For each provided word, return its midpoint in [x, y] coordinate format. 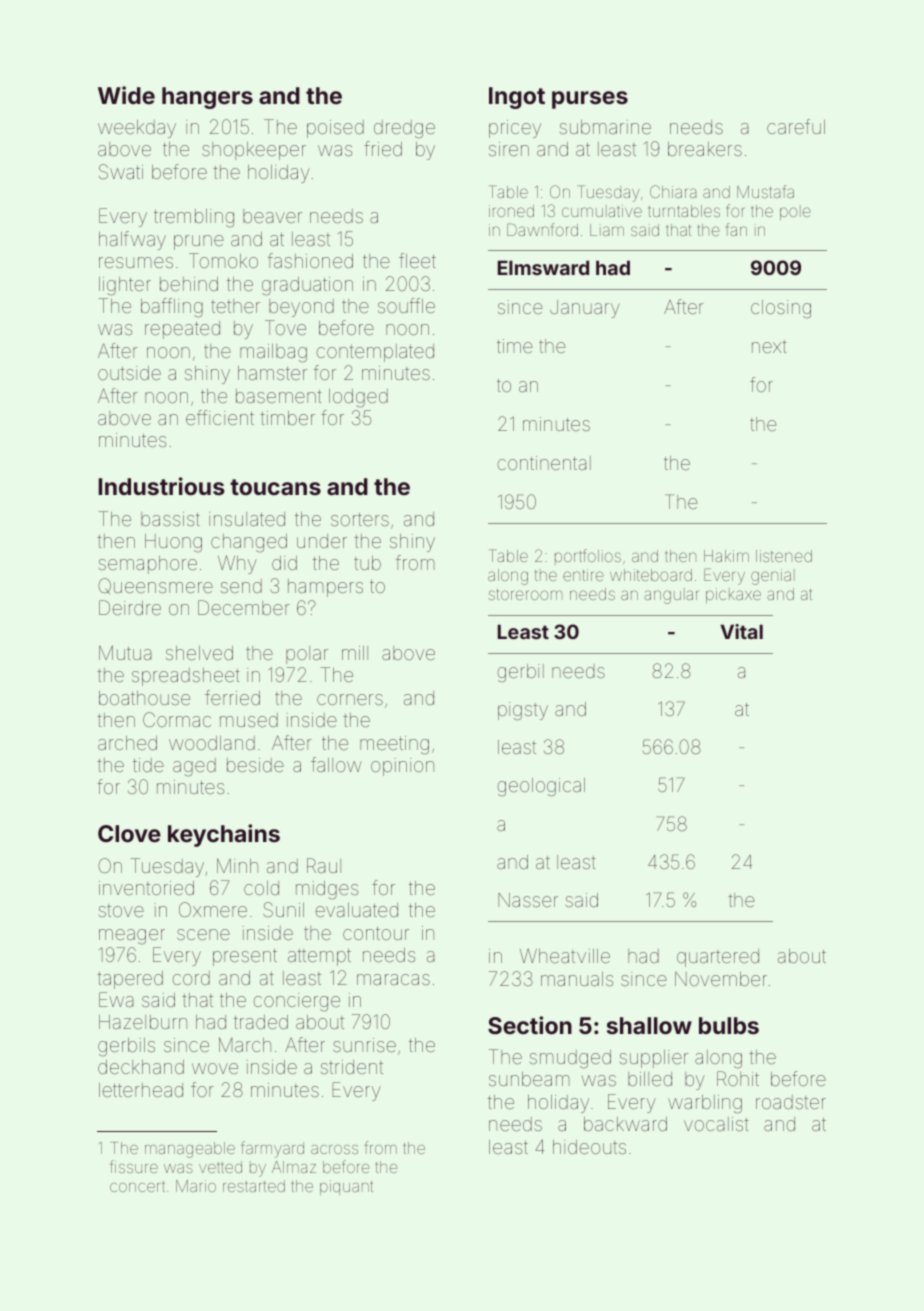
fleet [417, 260]
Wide [126, 95]
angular [671, 596]
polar [307, 655]
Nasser [528, 900]
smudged [570, 1059]
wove [215, 1068]
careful [796, 126]
